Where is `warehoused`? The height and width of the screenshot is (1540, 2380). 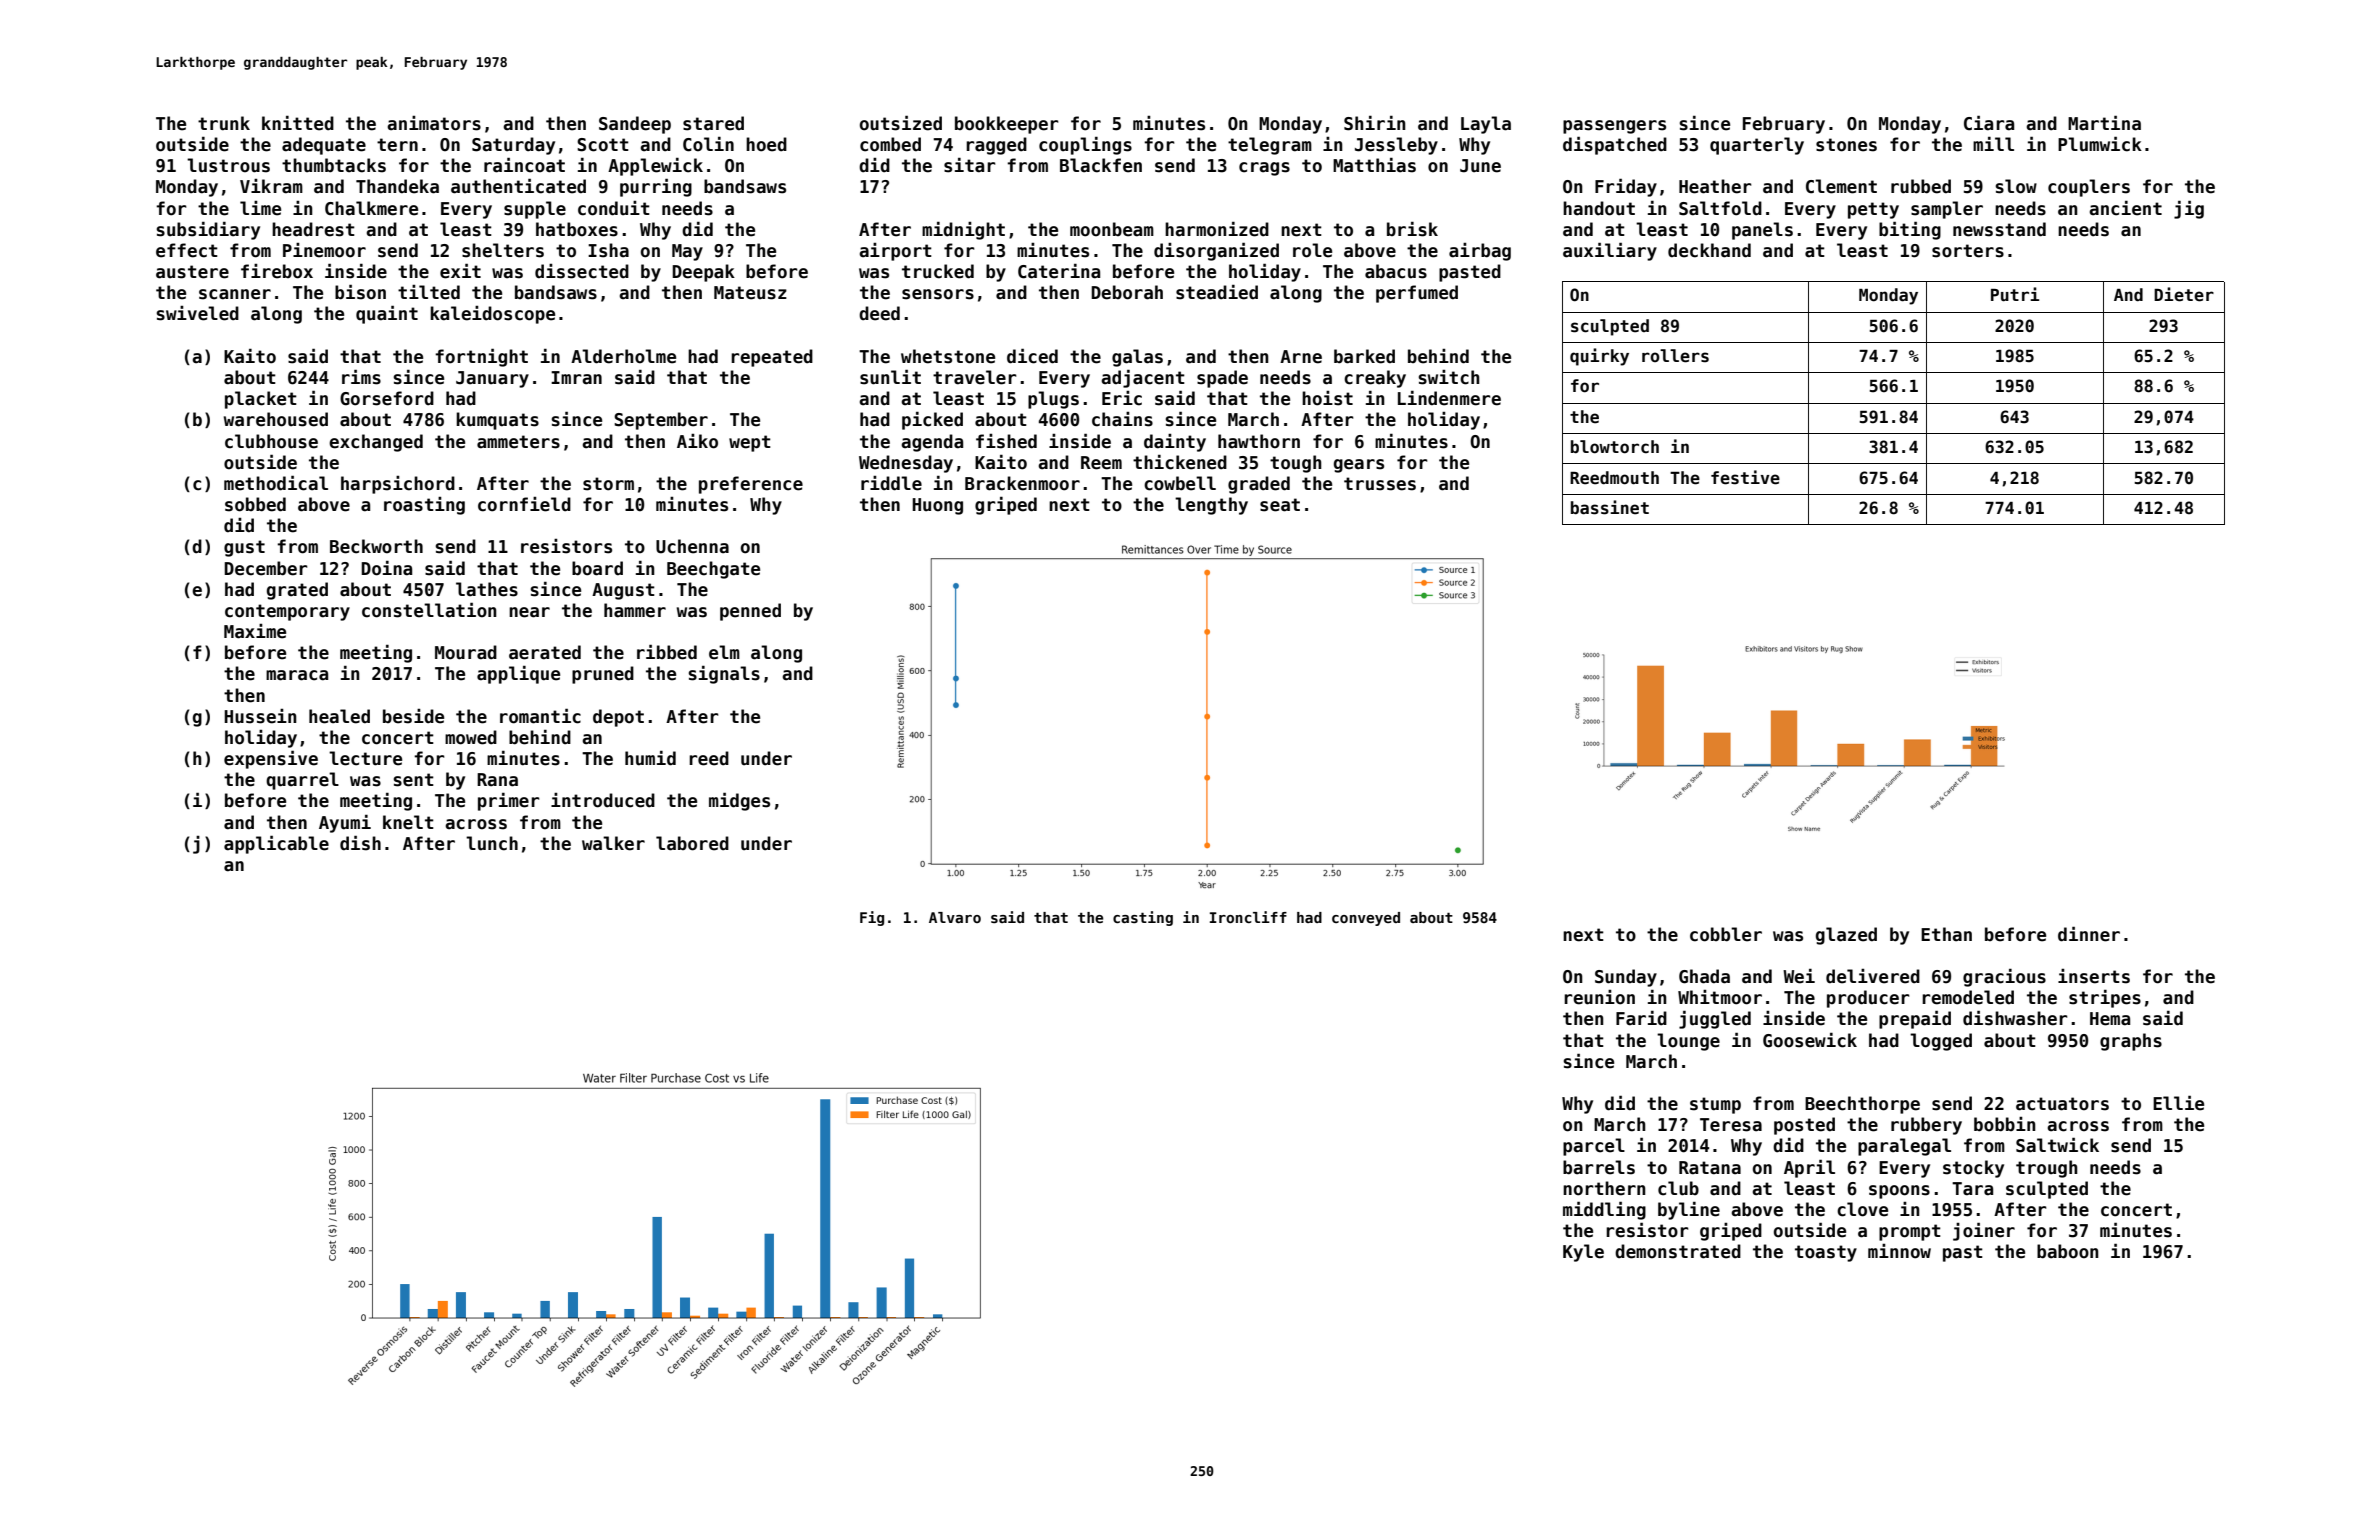 warehoused is located at coordinates (276, 419).
